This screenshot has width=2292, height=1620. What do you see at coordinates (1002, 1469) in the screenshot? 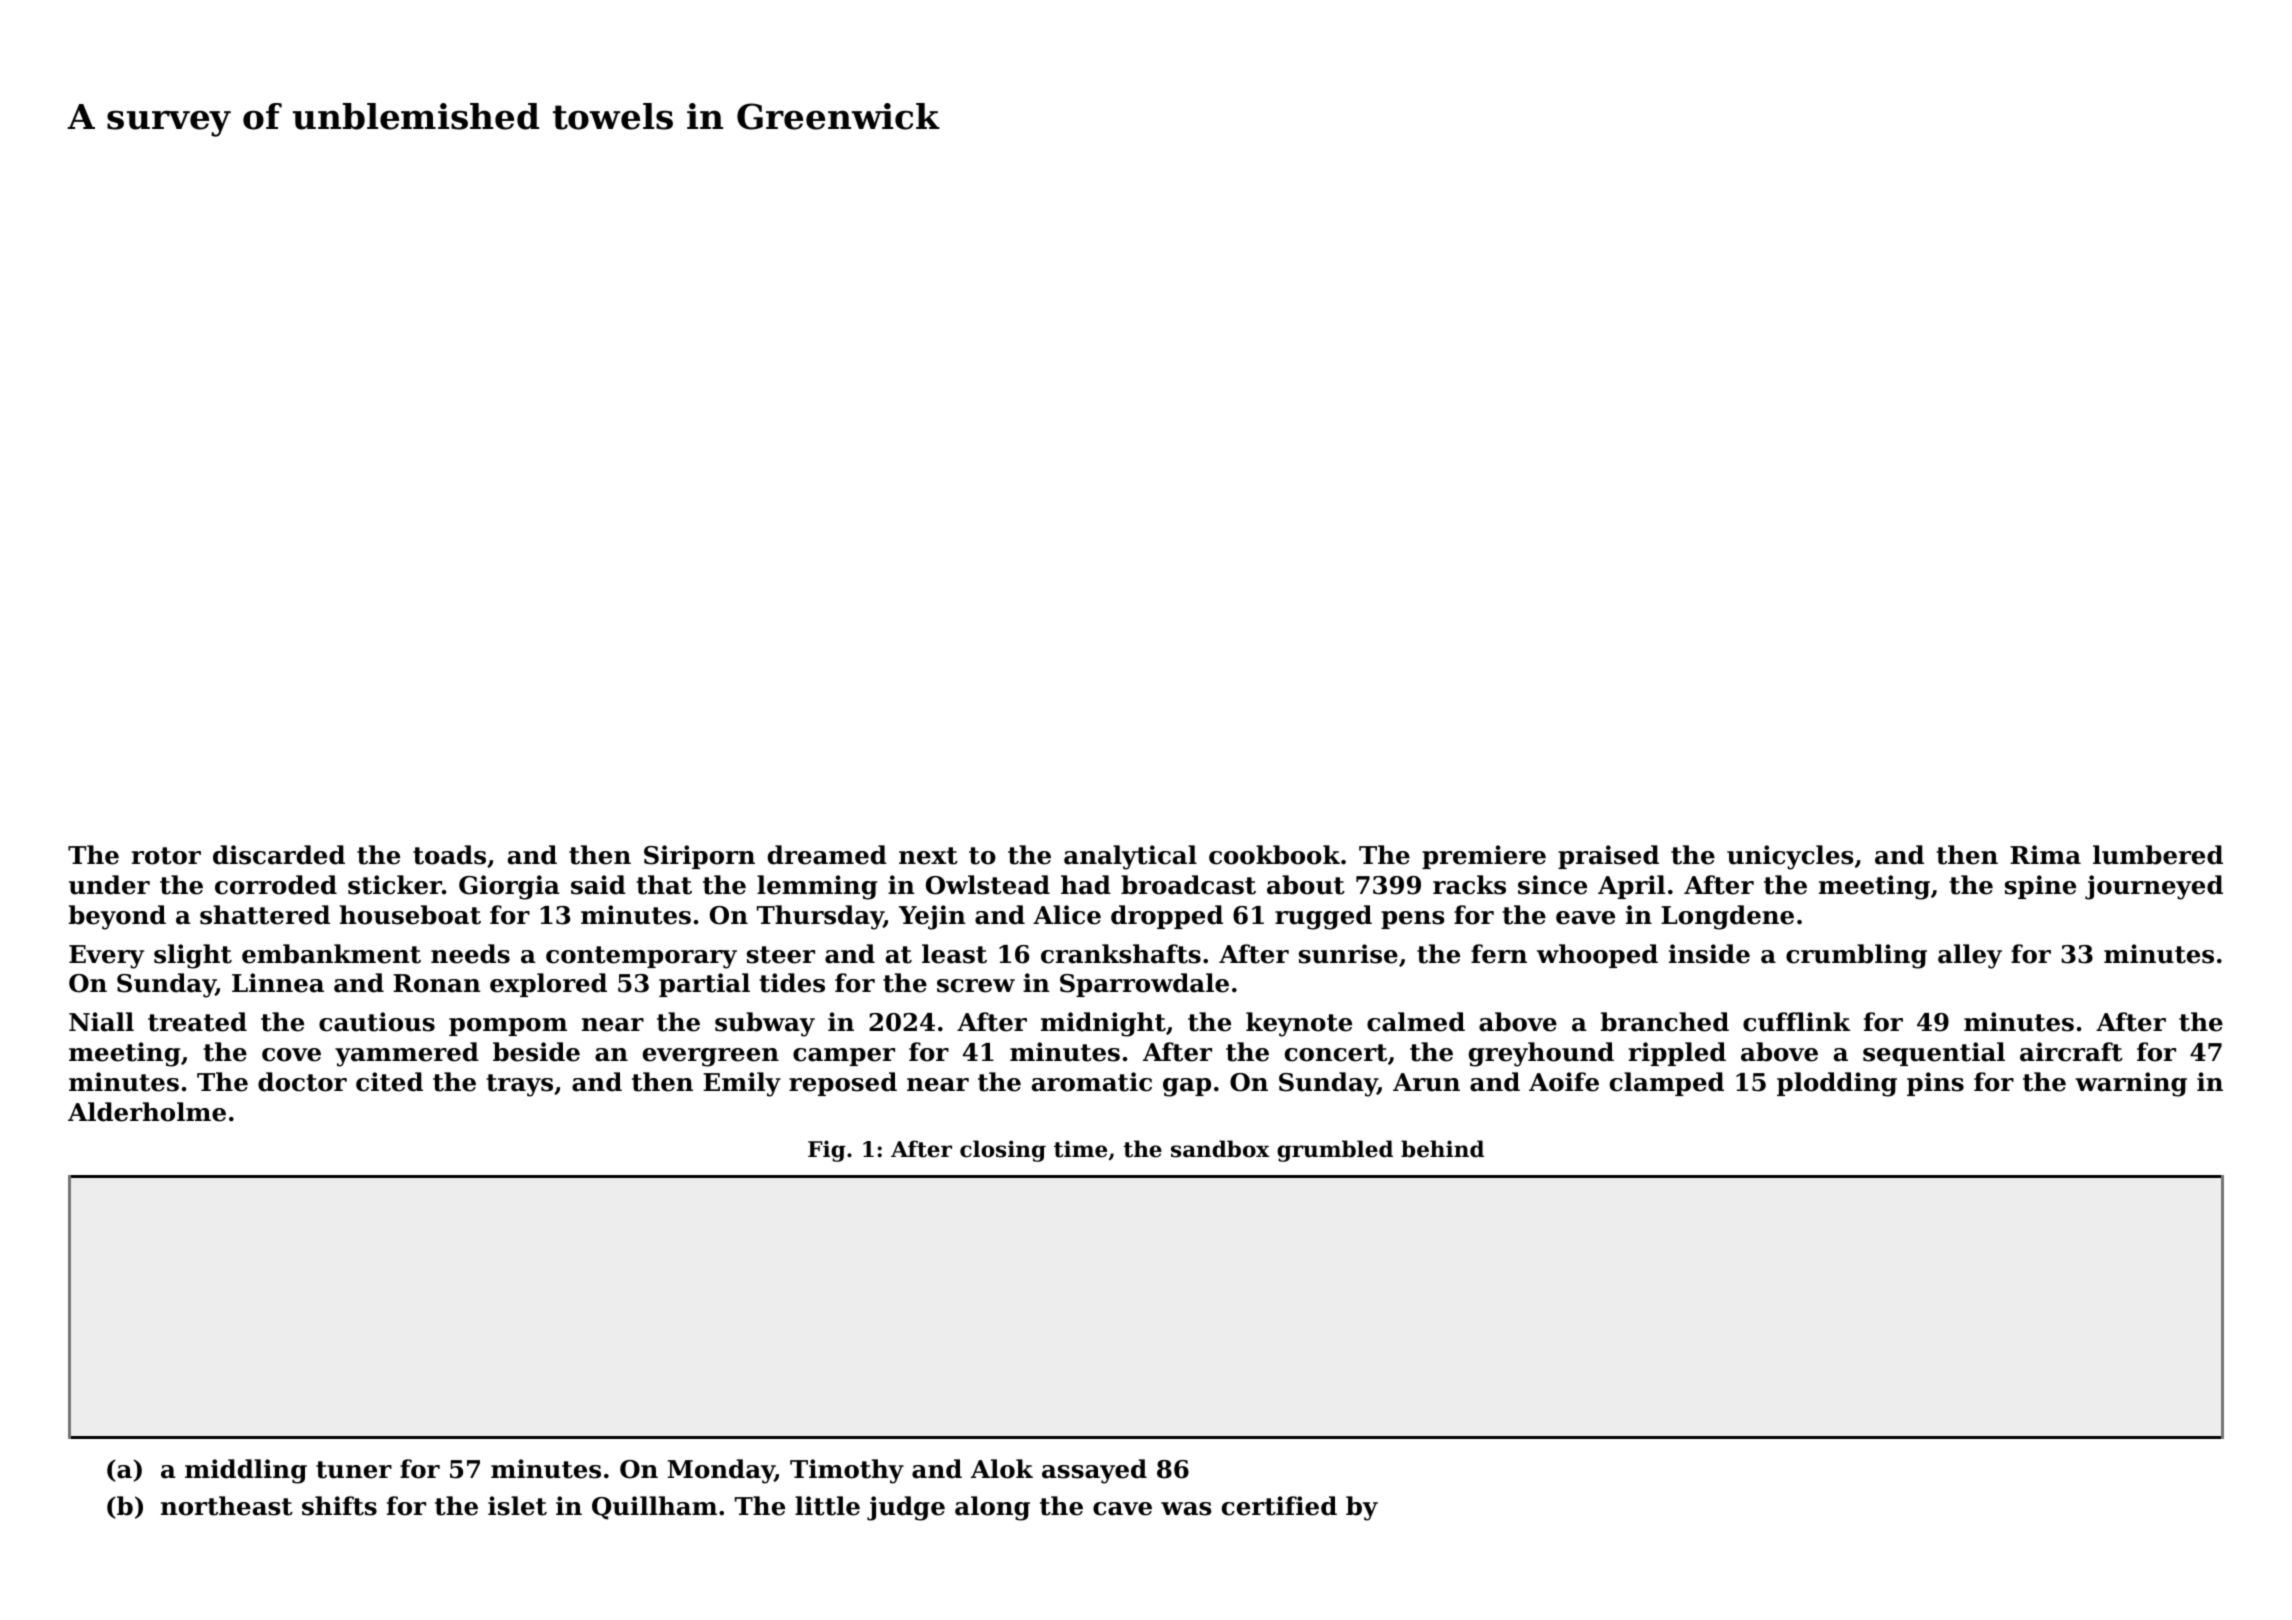
I see `Alok` at bounding box center [1002, 1469].
